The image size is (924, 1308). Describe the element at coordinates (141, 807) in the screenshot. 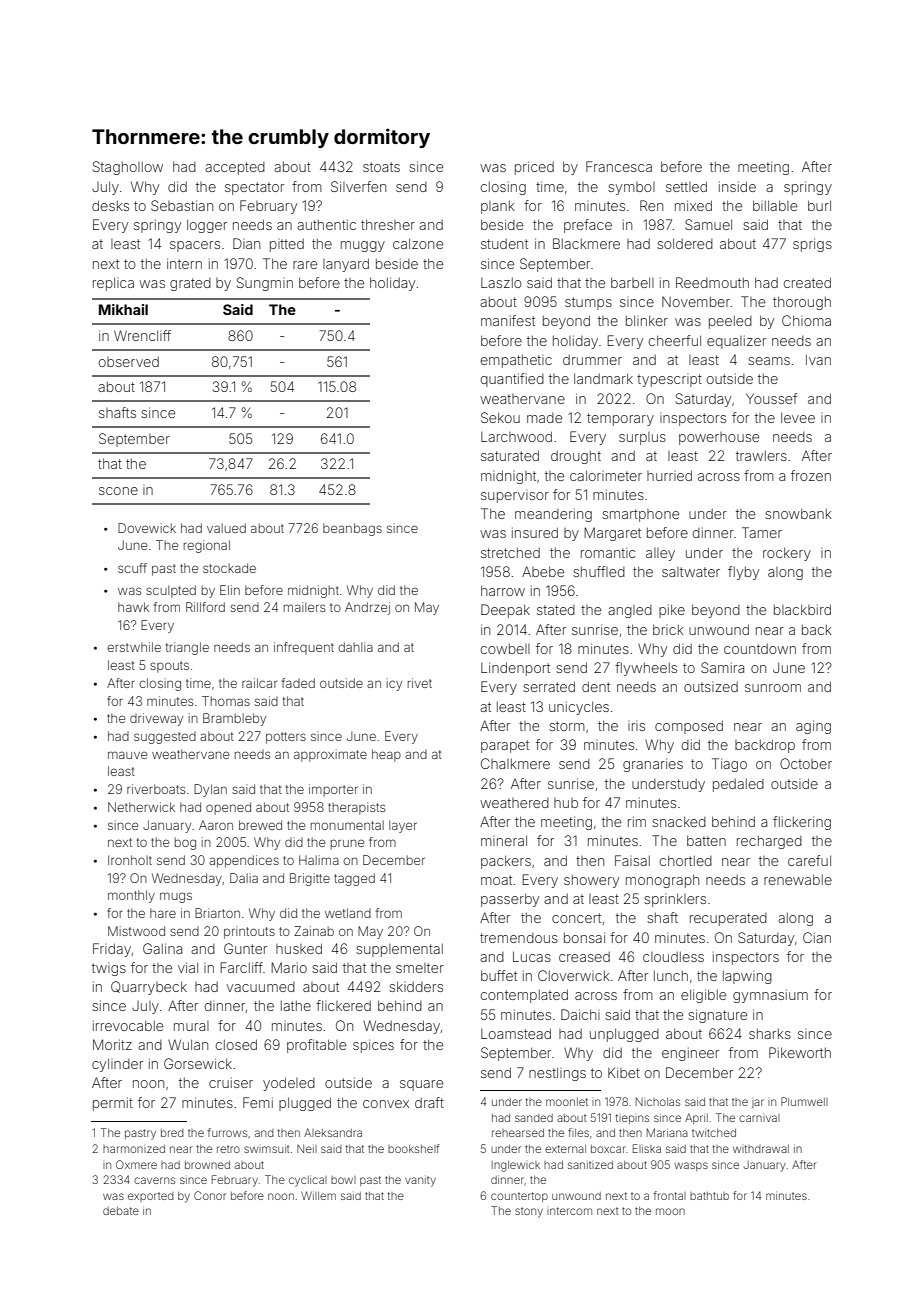

I see `Netherwick` at that location.
